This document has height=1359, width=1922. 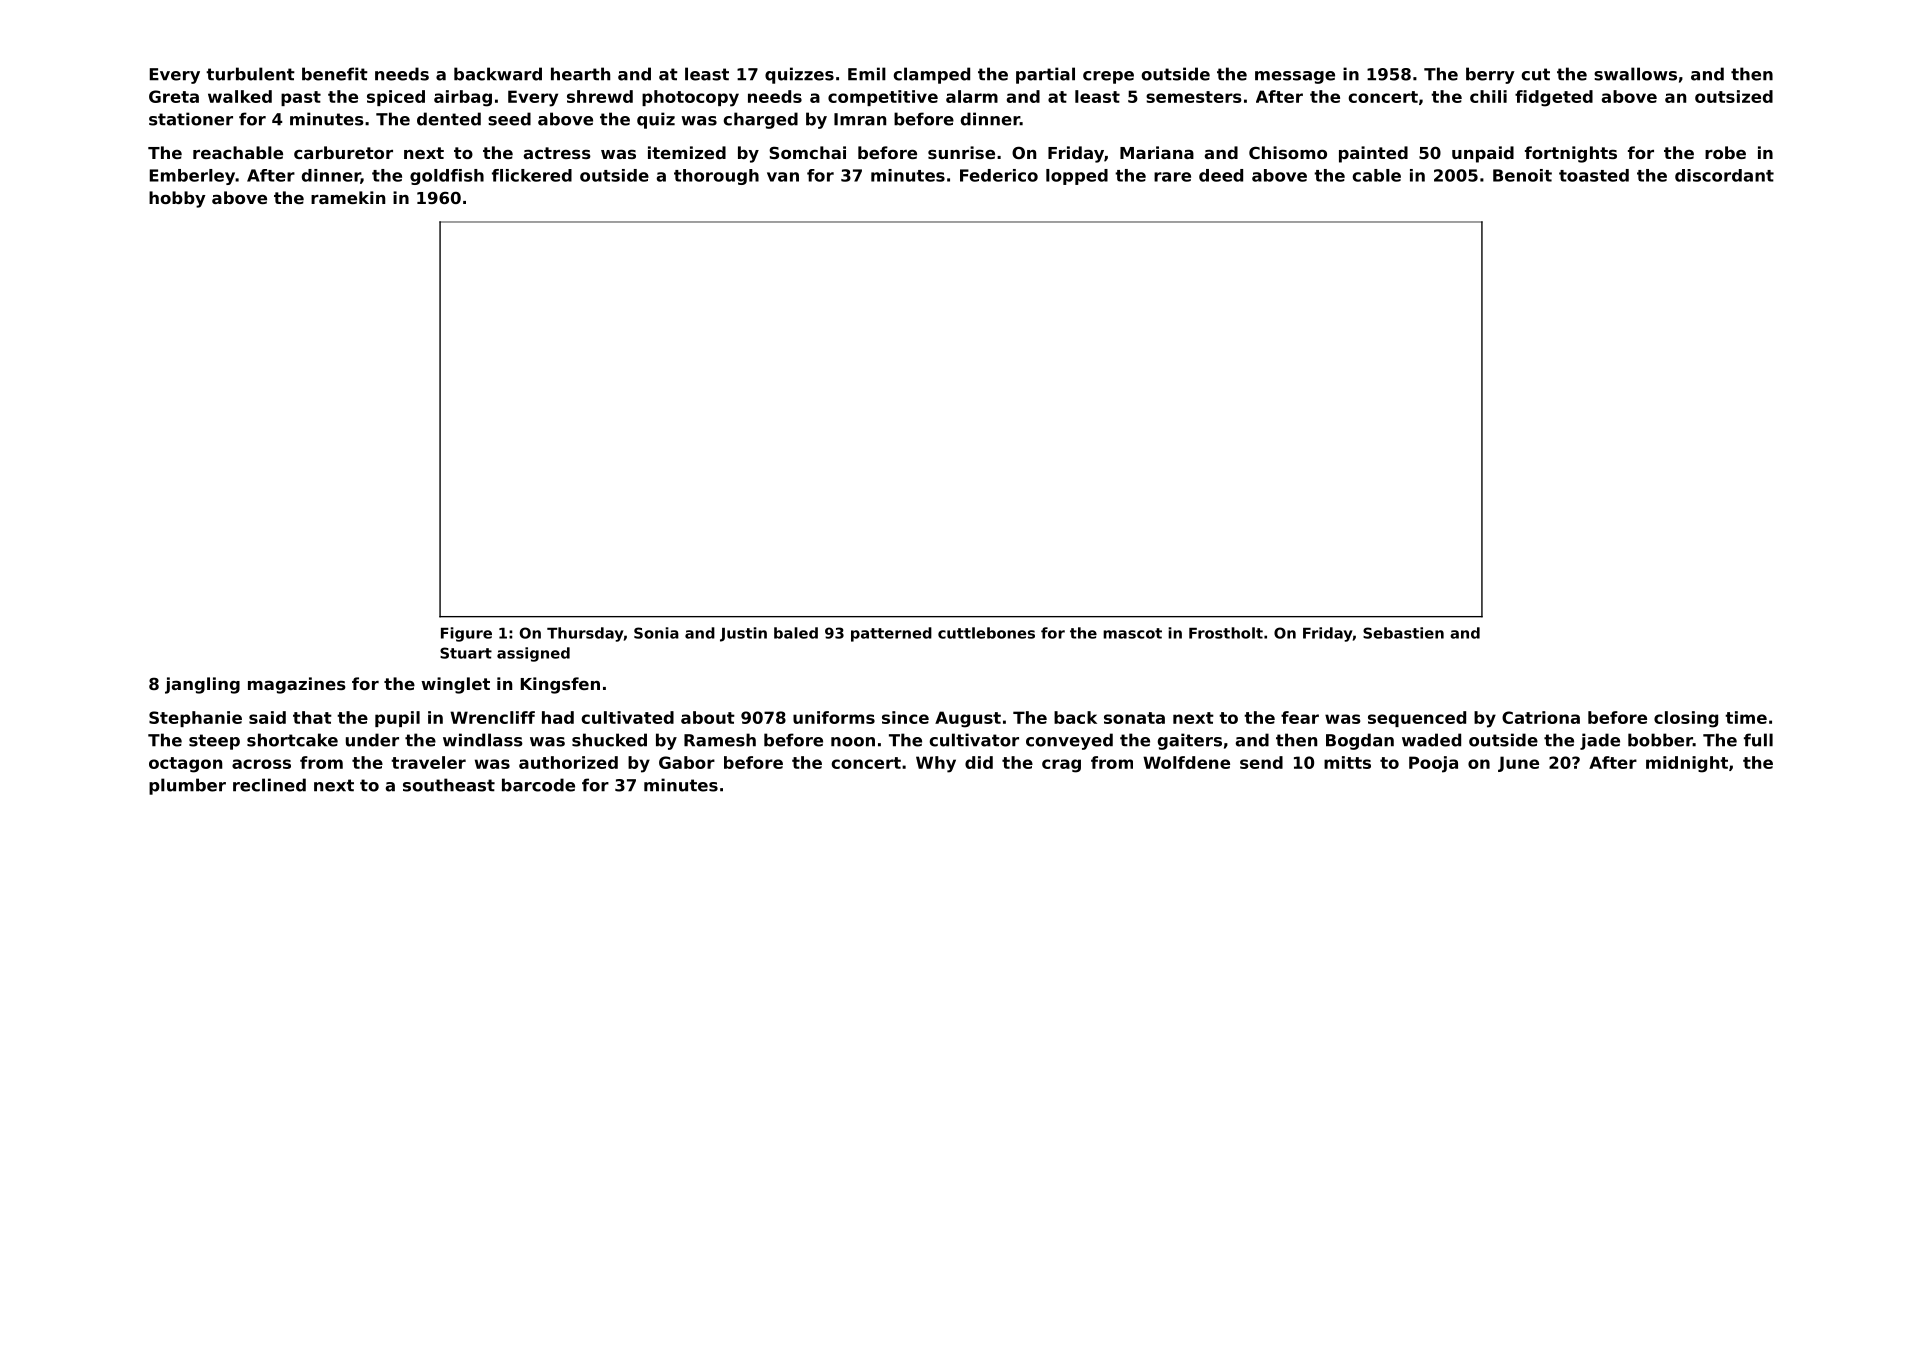 I want to click on patterned, so click(x=891, y=634).
